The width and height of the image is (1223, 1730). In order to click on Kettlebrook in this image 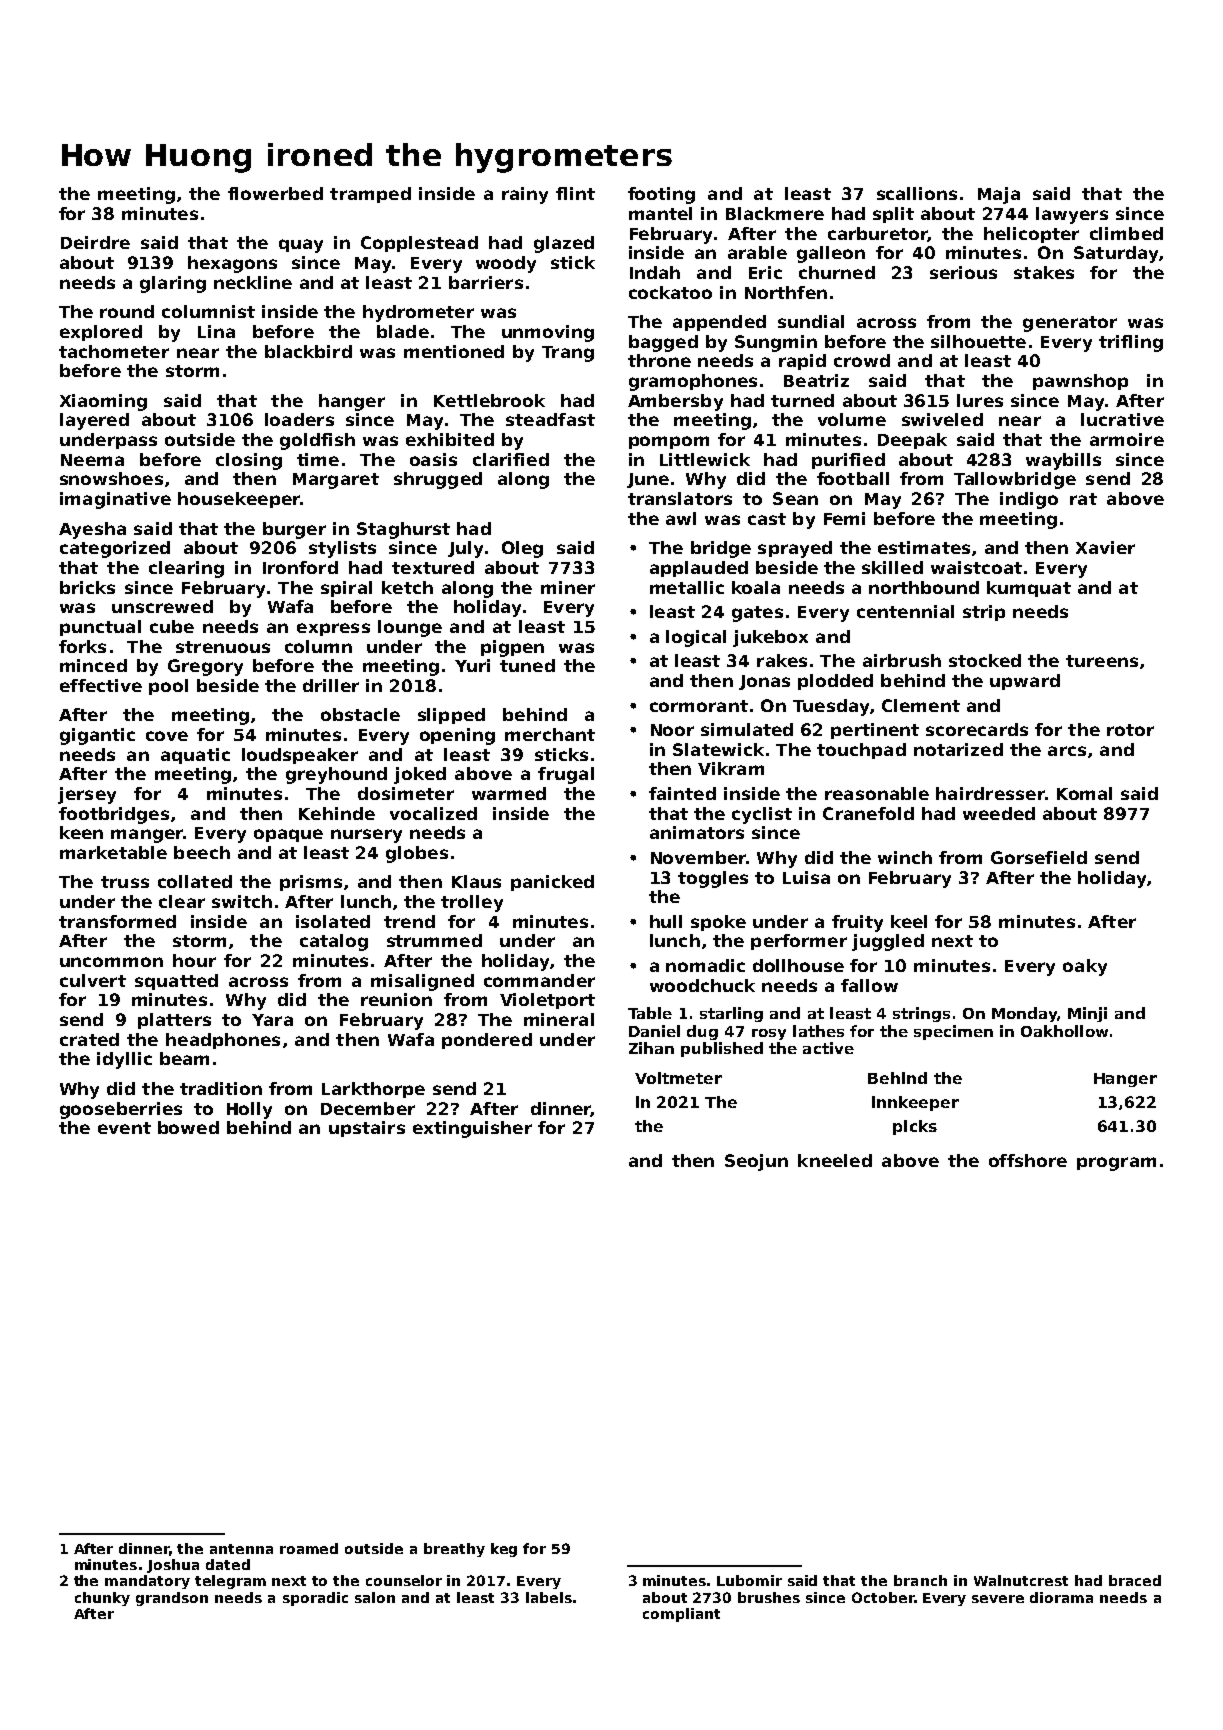, I will do `click(489, 400)`.
